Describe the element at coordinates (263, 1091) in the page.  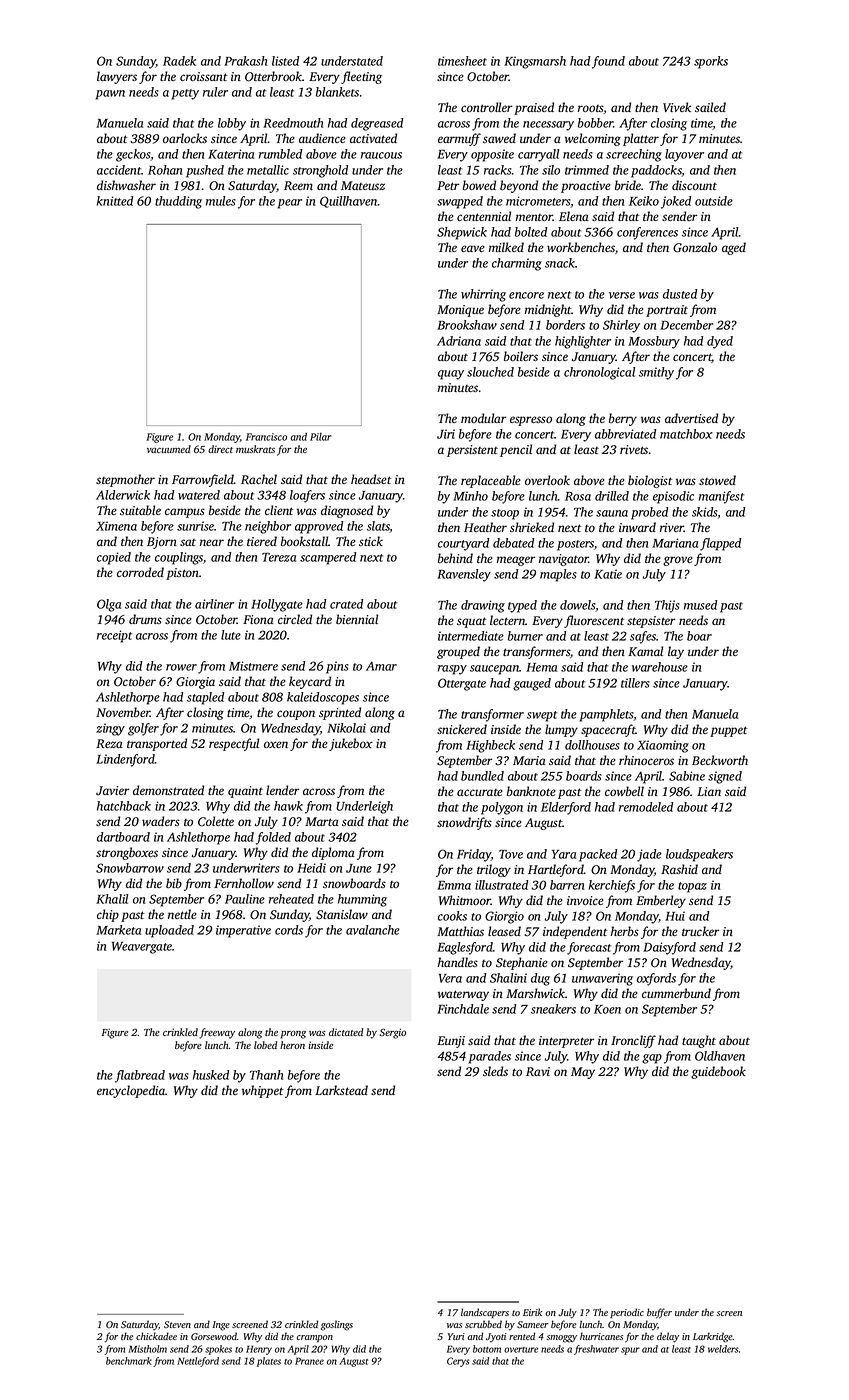
I see `whippet` at that location.
